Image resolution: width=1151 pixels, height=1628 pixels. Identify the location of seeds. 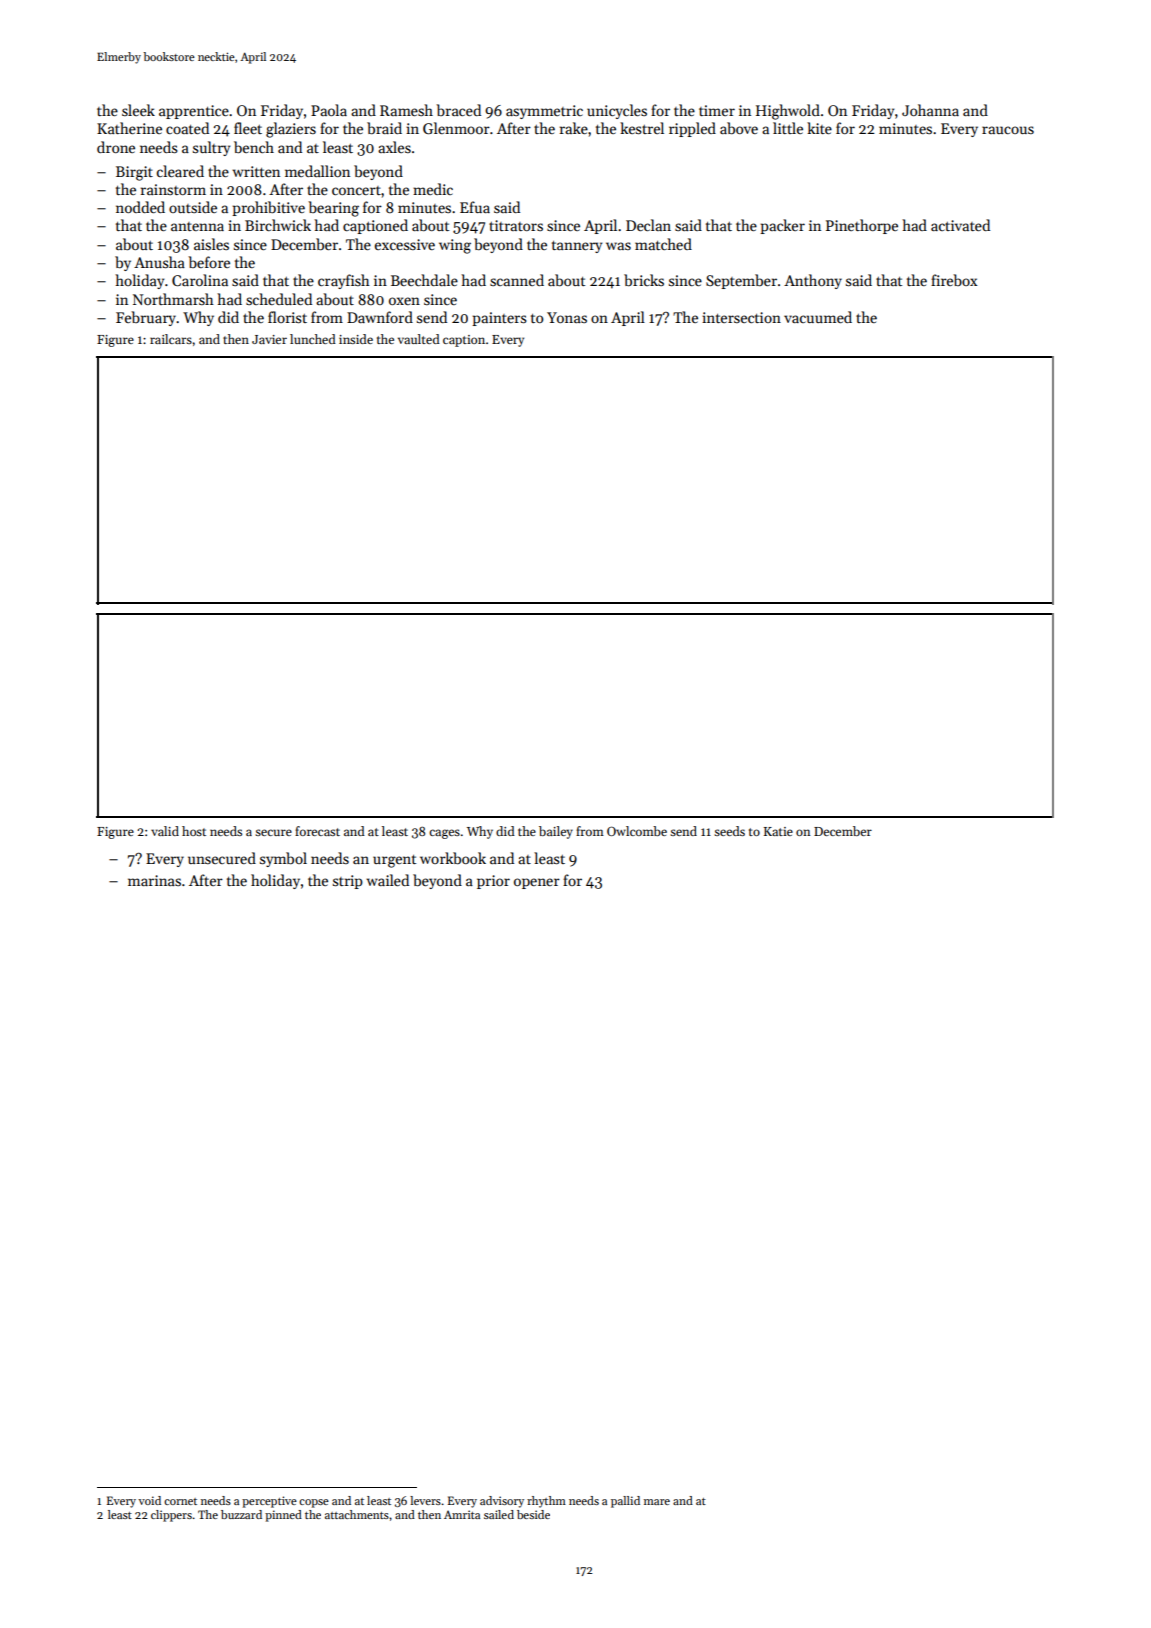
(729, 831).
